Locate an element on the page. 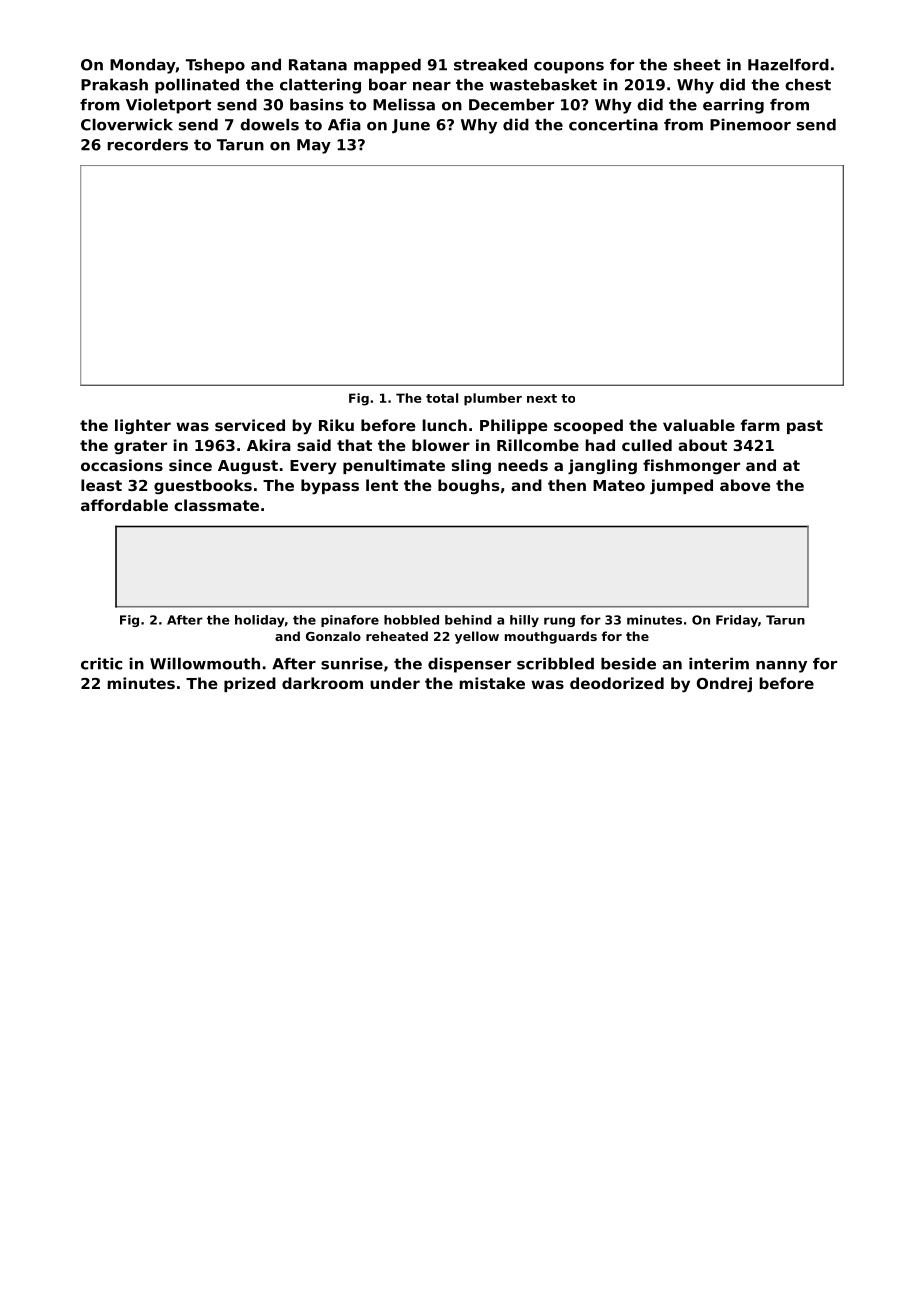  holiday is located at coordinates (260, 621).
